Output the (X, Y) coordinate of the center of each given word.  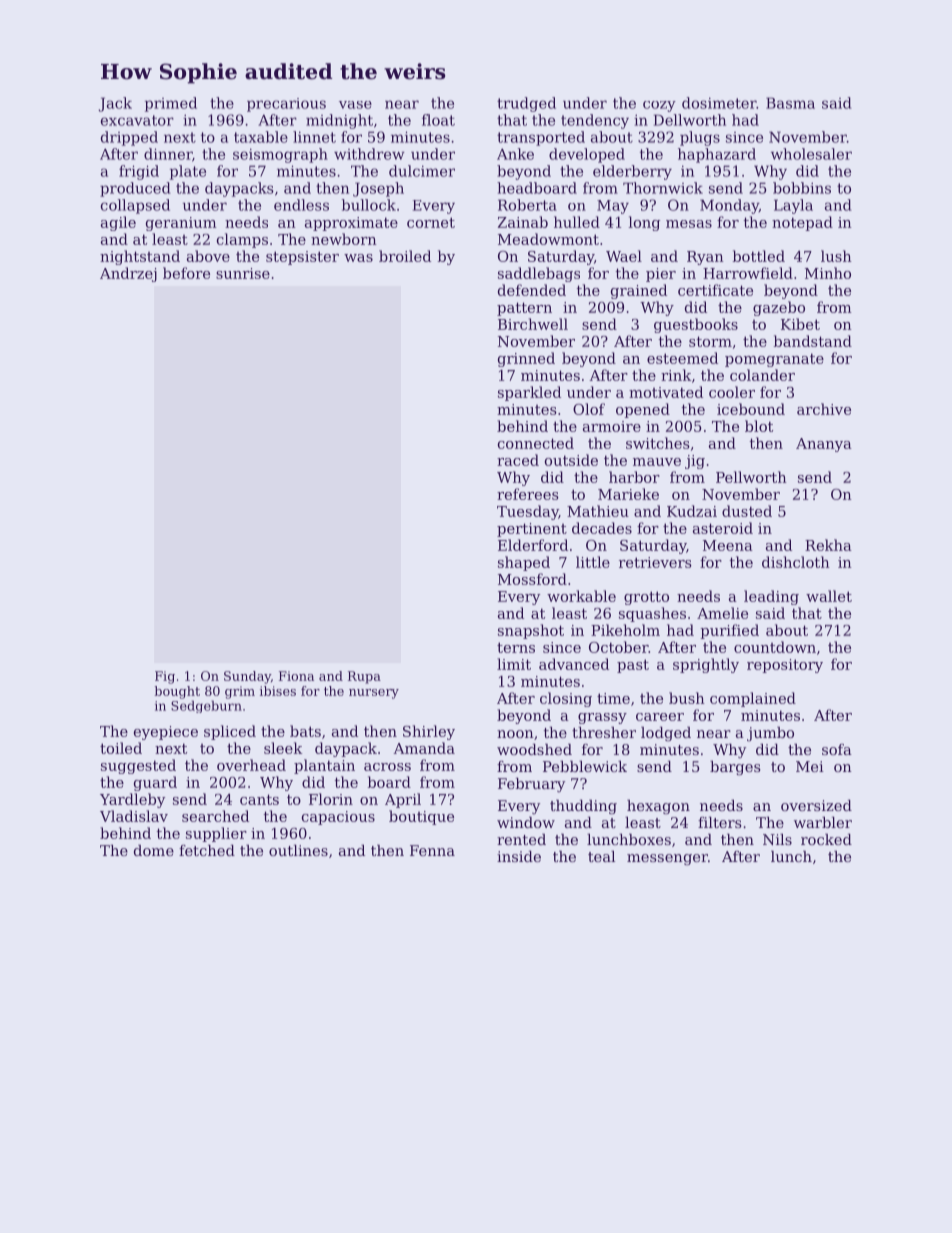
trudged (526, 104)
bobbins (802, 188)
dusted (747, 511)
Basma (790, 103)
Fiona (296, 676)
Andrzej (128, 274)
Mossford (532, 579)
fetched (207, 850)
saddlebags (539, 274)
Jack (115, 104)
